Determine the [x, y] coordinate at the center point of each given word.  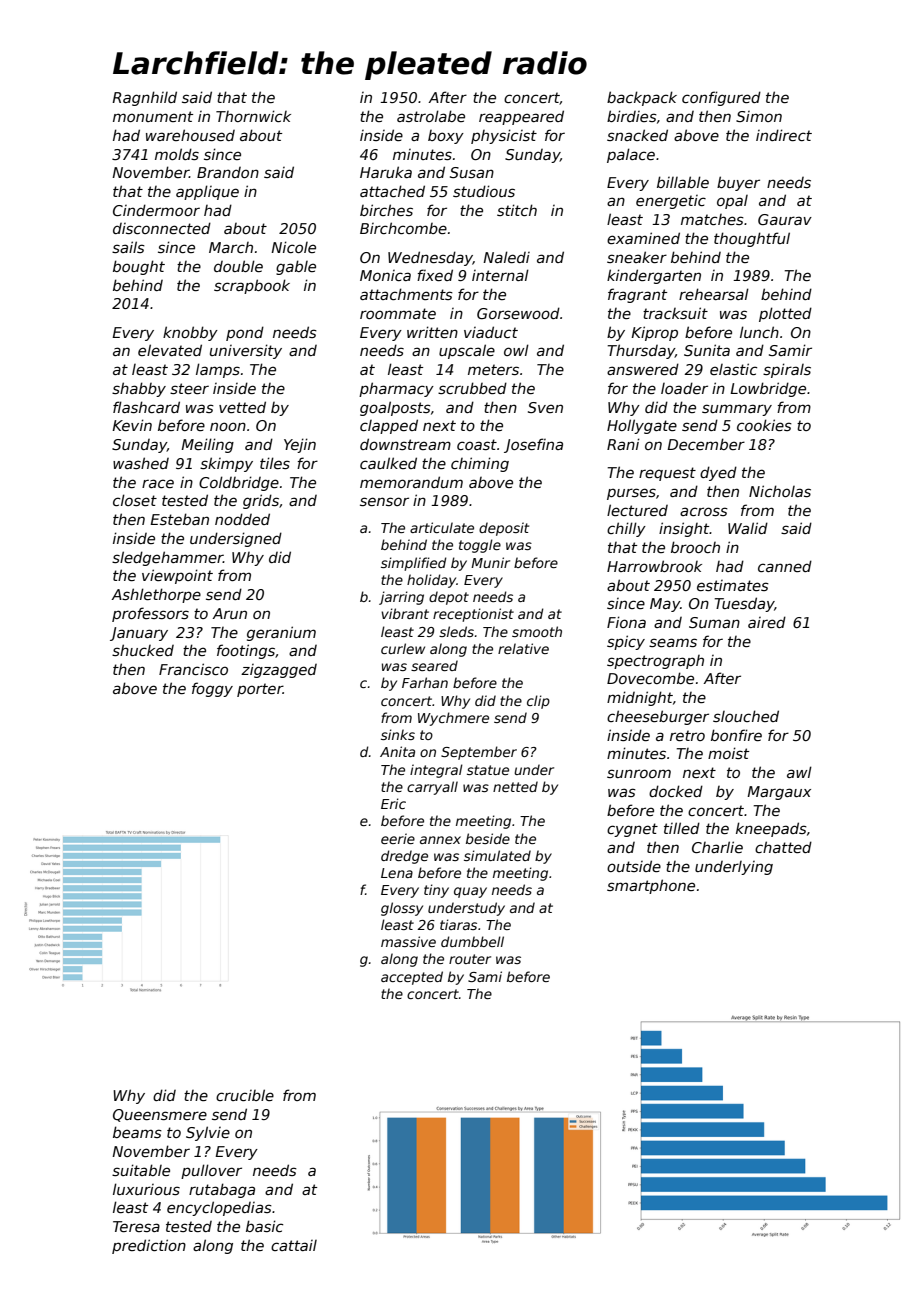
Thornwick [253, 116]
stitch [517, 210]
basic [264, 1226]
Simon [759, 116]
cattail [294, 1245]
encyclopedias [219, 1208]
